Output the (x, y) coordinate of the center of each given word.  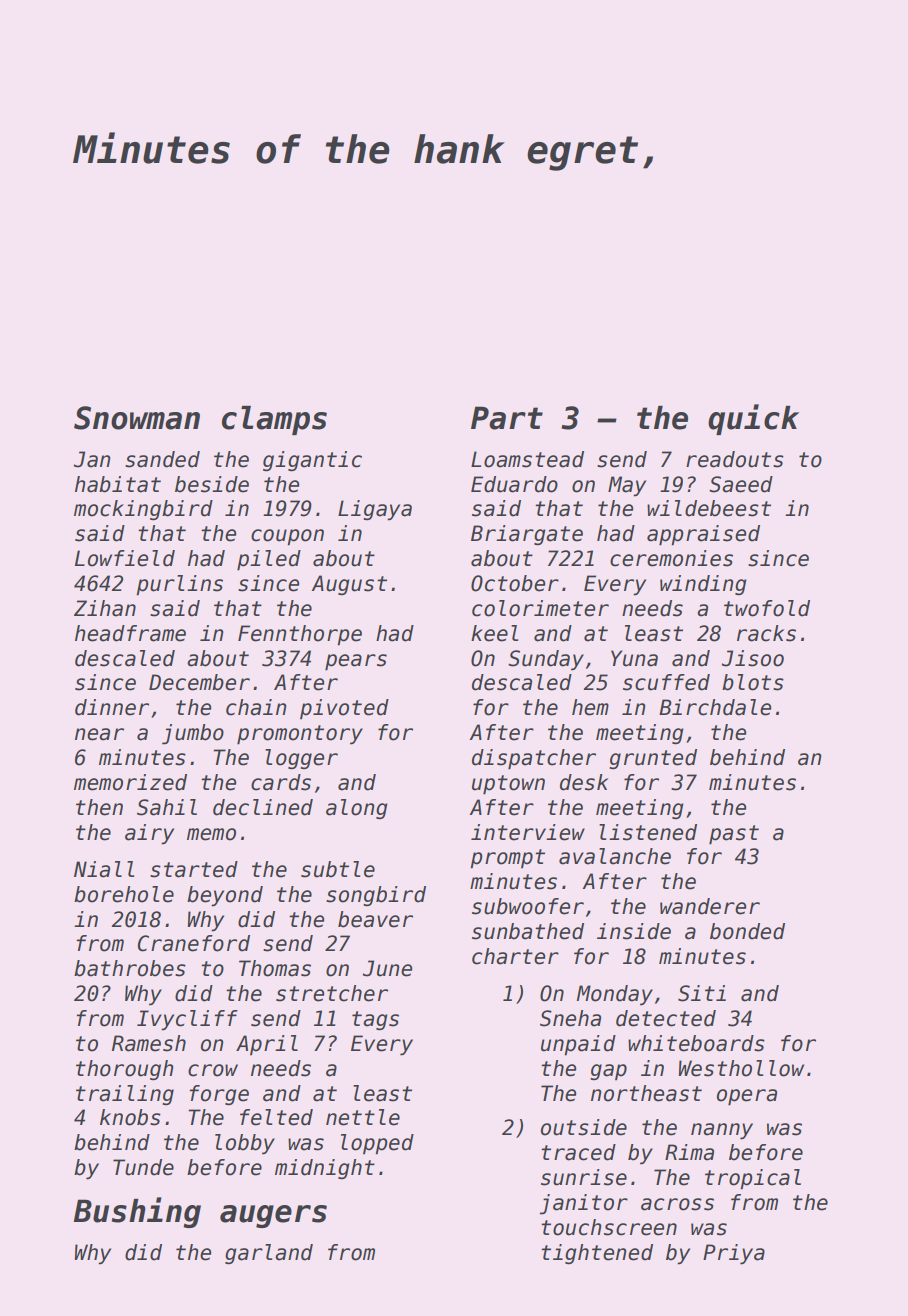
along (357, 809)
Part (507, 418)
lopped (377, 1144)
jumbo (193, 734)
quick (753, 419)
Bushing (137, 1212)
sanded (162, 459)
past (734, 835)
